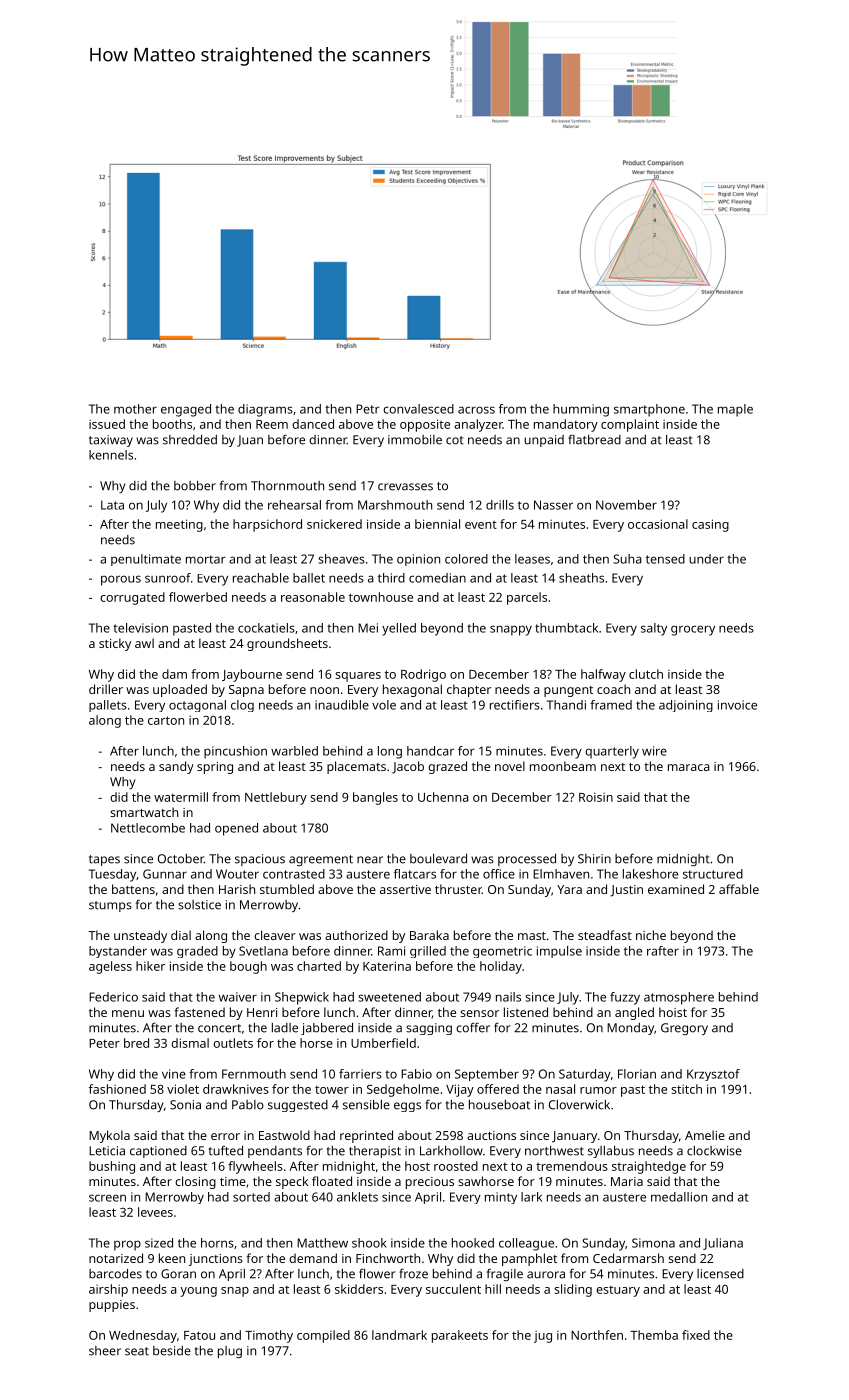  Describe the element at coordinates (429, 1029) in the page. I see `sagging` at that location.
